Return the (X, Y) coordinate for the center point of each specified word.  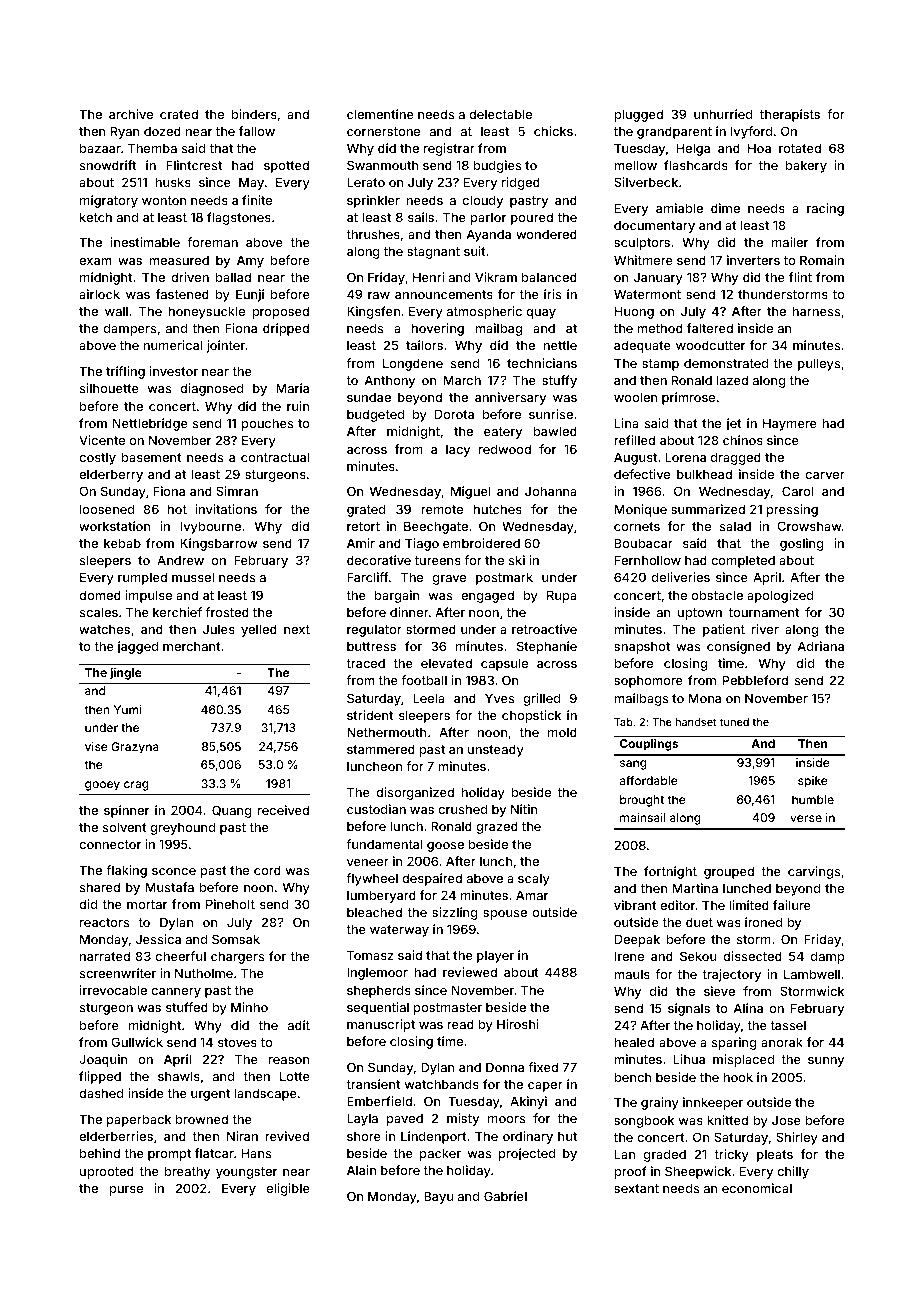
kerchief (177, 612)
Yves (499, 698)
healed (634, 1042)
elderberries (116, 1136)
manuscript (381, 1025)
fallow (257, 131)
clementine (380, 114)
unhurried (723, 114)
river (765, 629)
